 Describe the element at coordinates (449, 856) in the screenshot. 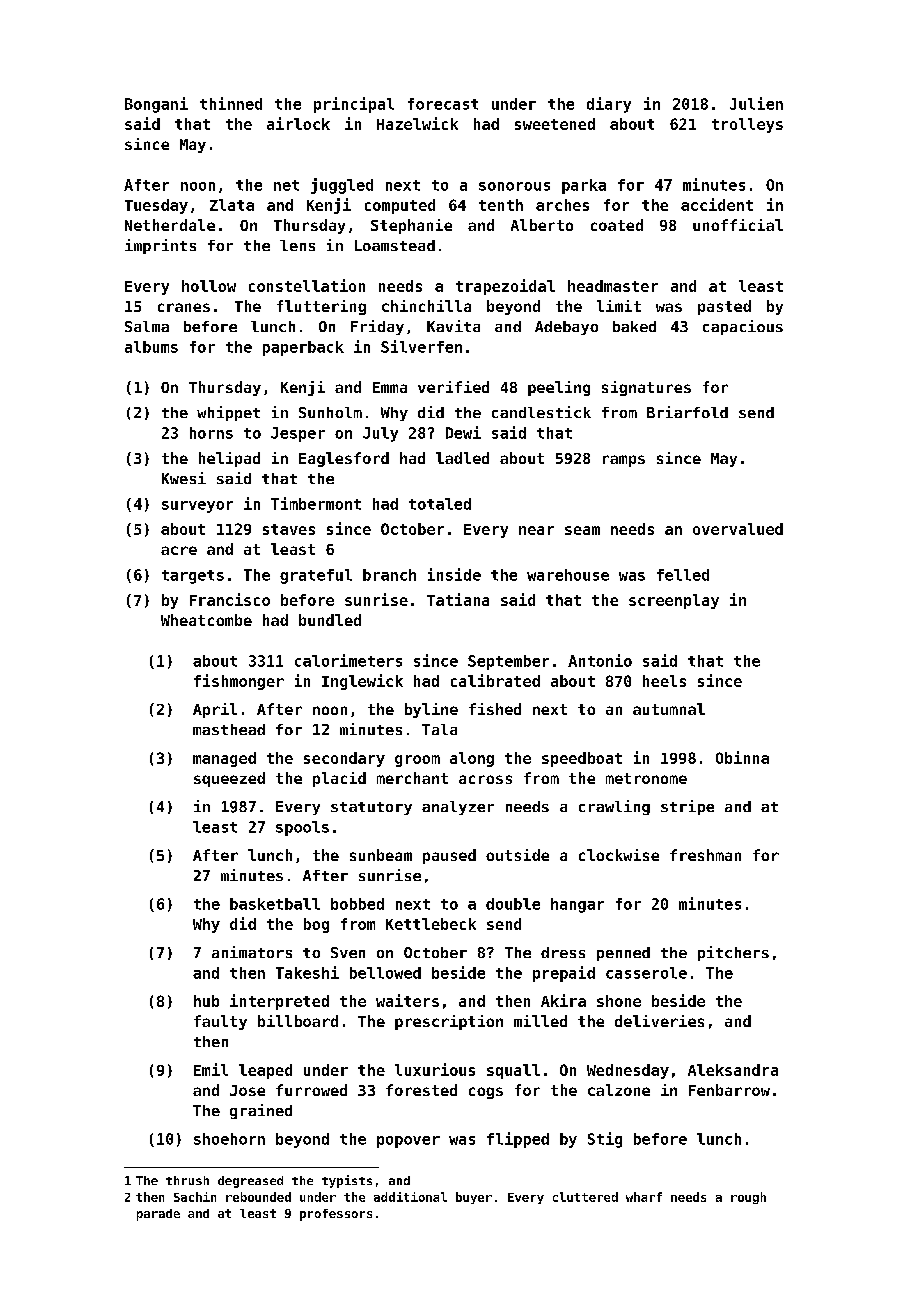

I see `paused` at that location.
